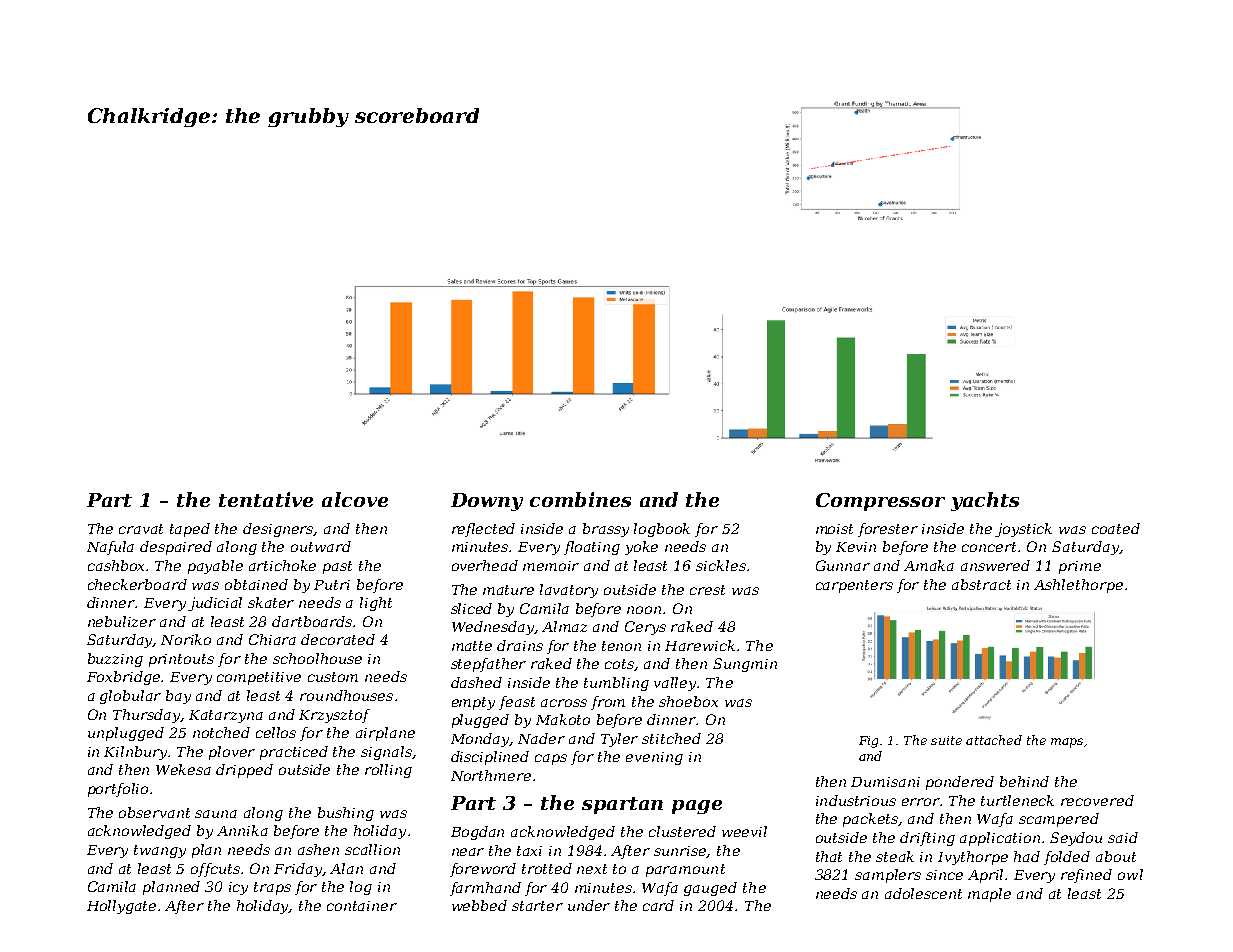  I want to click on prime, so click(1080, 567).
